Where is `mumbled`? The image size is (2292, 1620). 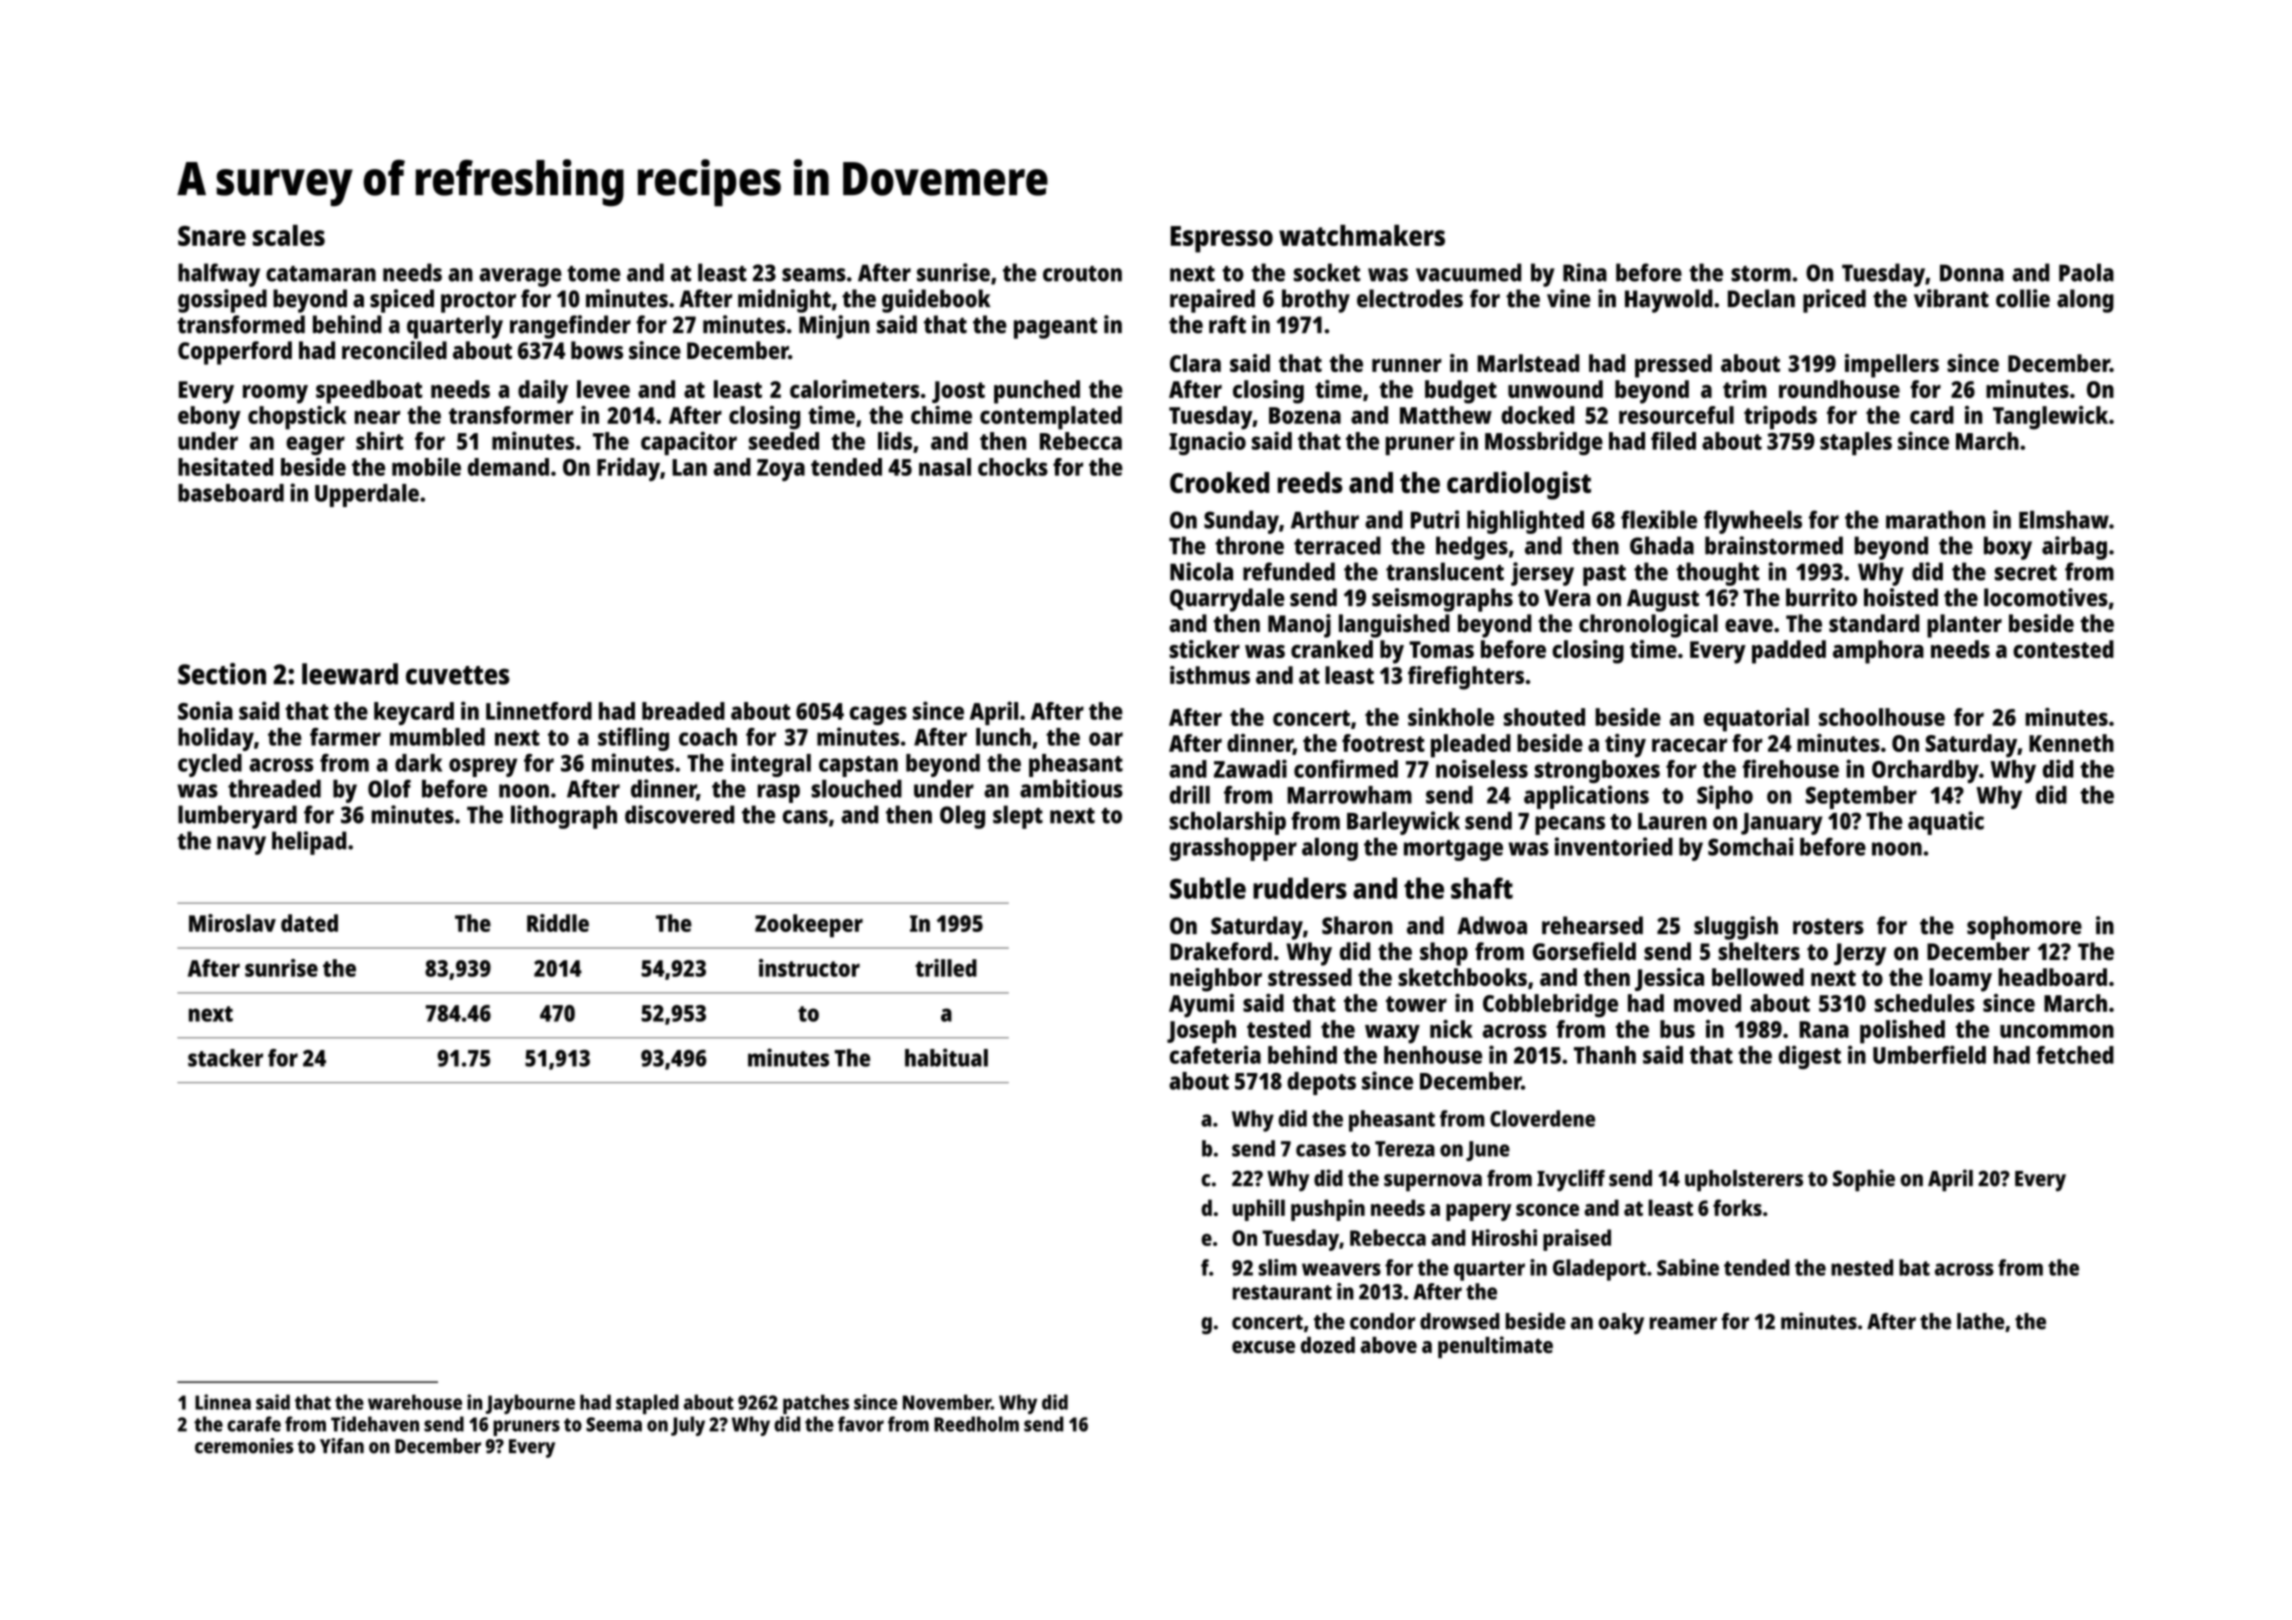
mumbled is located at coordinates (437, 737).
